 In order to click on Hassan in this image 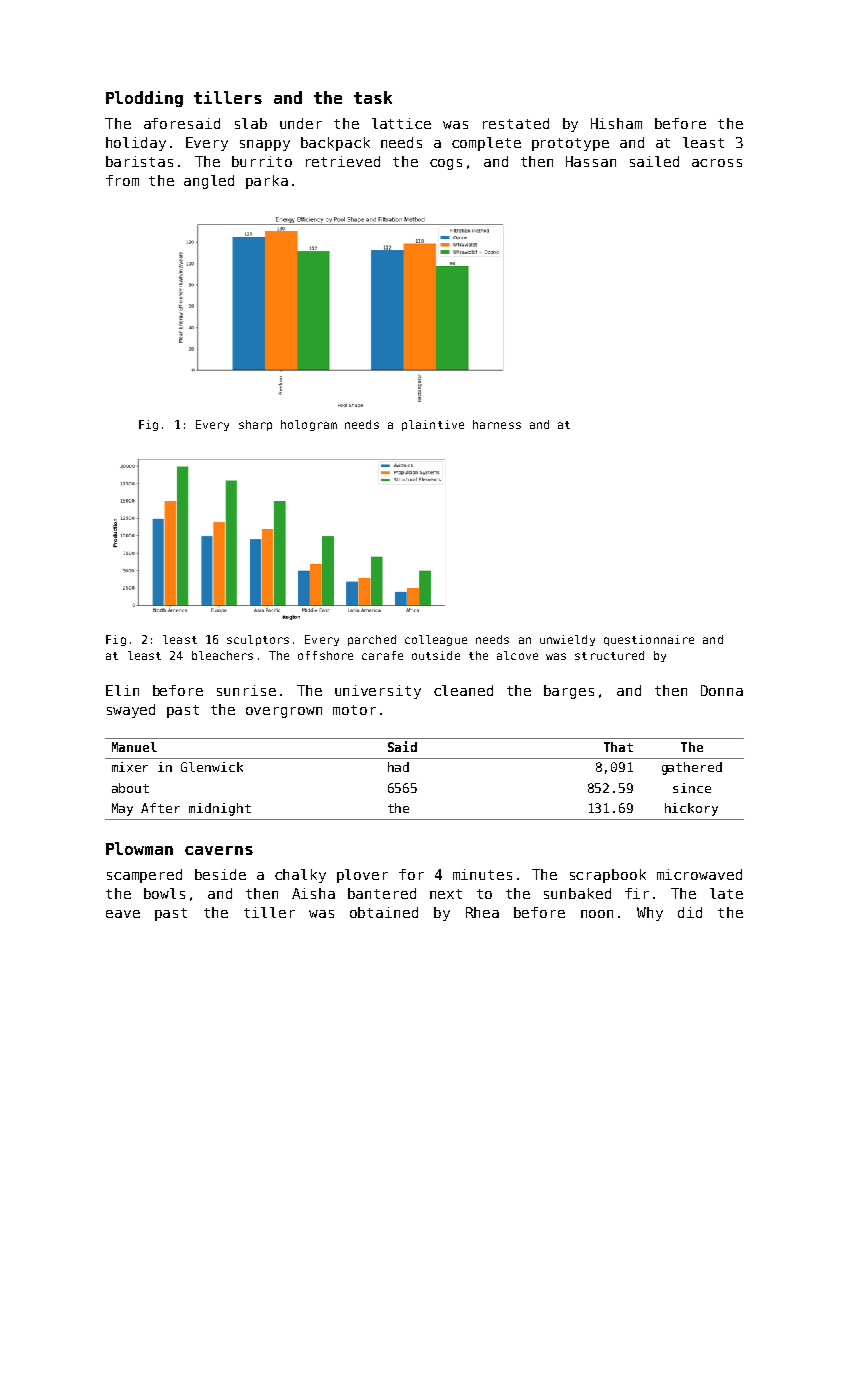, I will do `click(591, 161)`.
